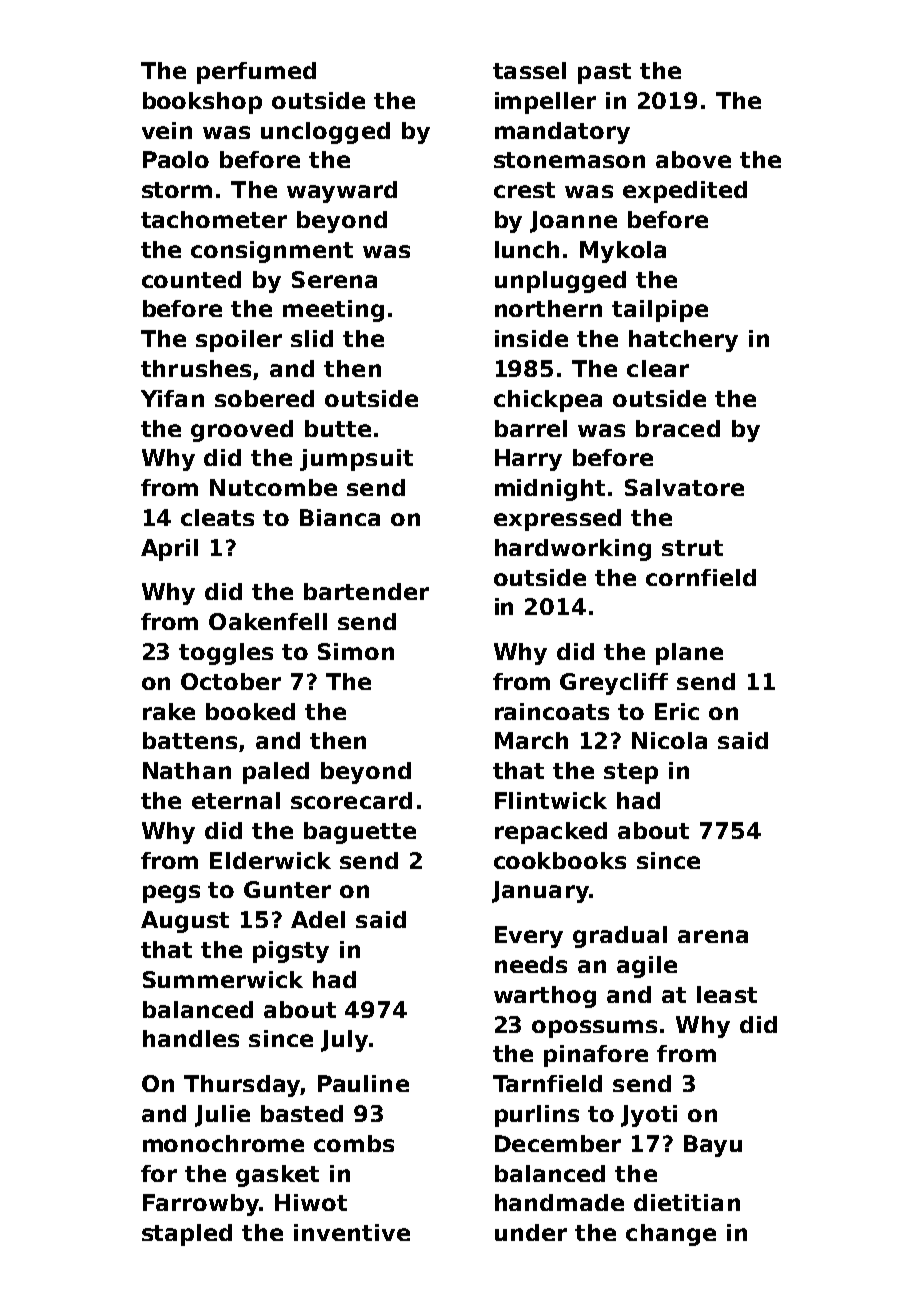 The image size is (924, 1311). What do you see at coordinates (338, 428) in the image?
I see `butte` at bounding box center [338, 428].
